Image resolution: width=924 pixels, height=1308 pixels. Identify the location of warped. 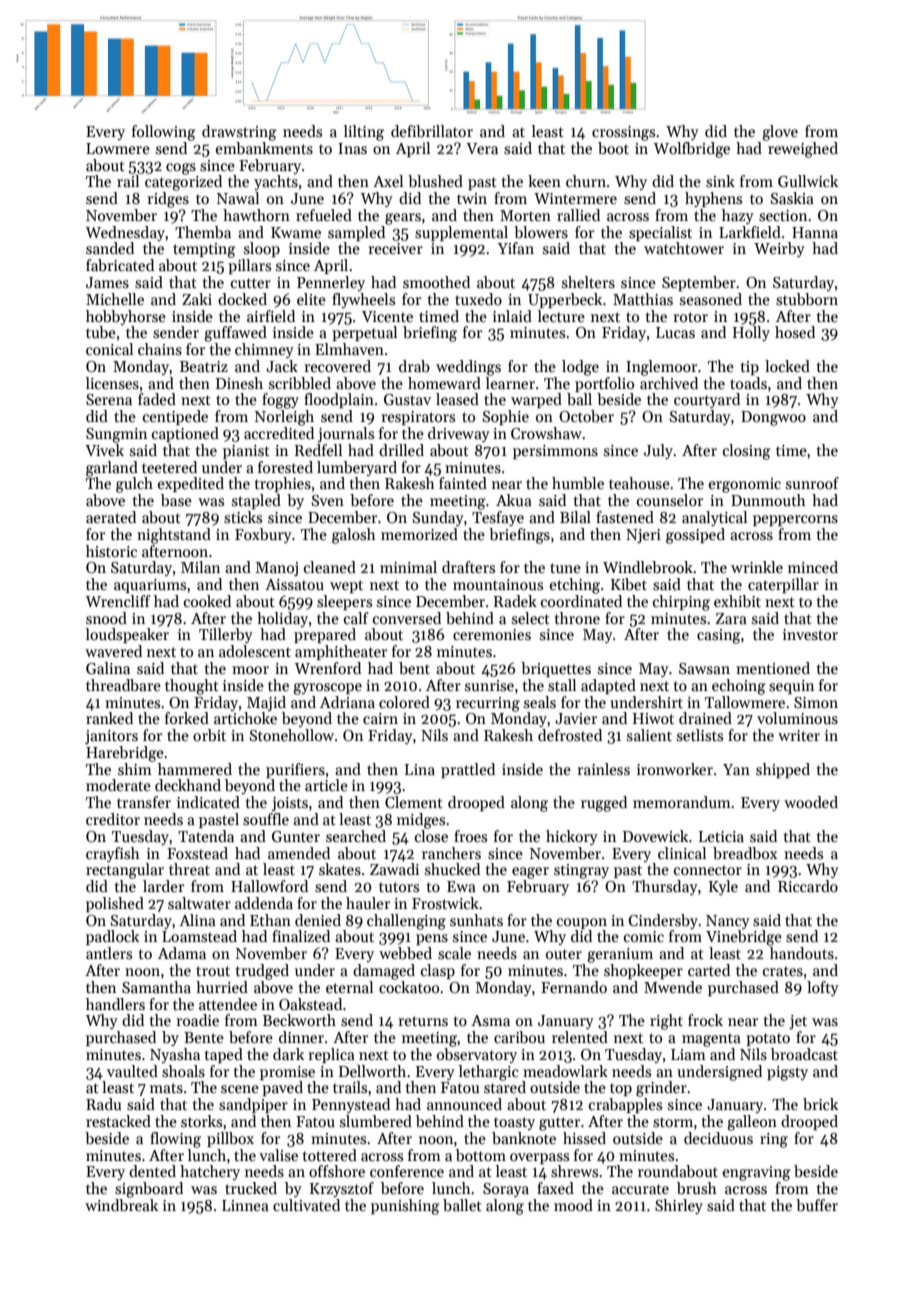
(536, 400).
